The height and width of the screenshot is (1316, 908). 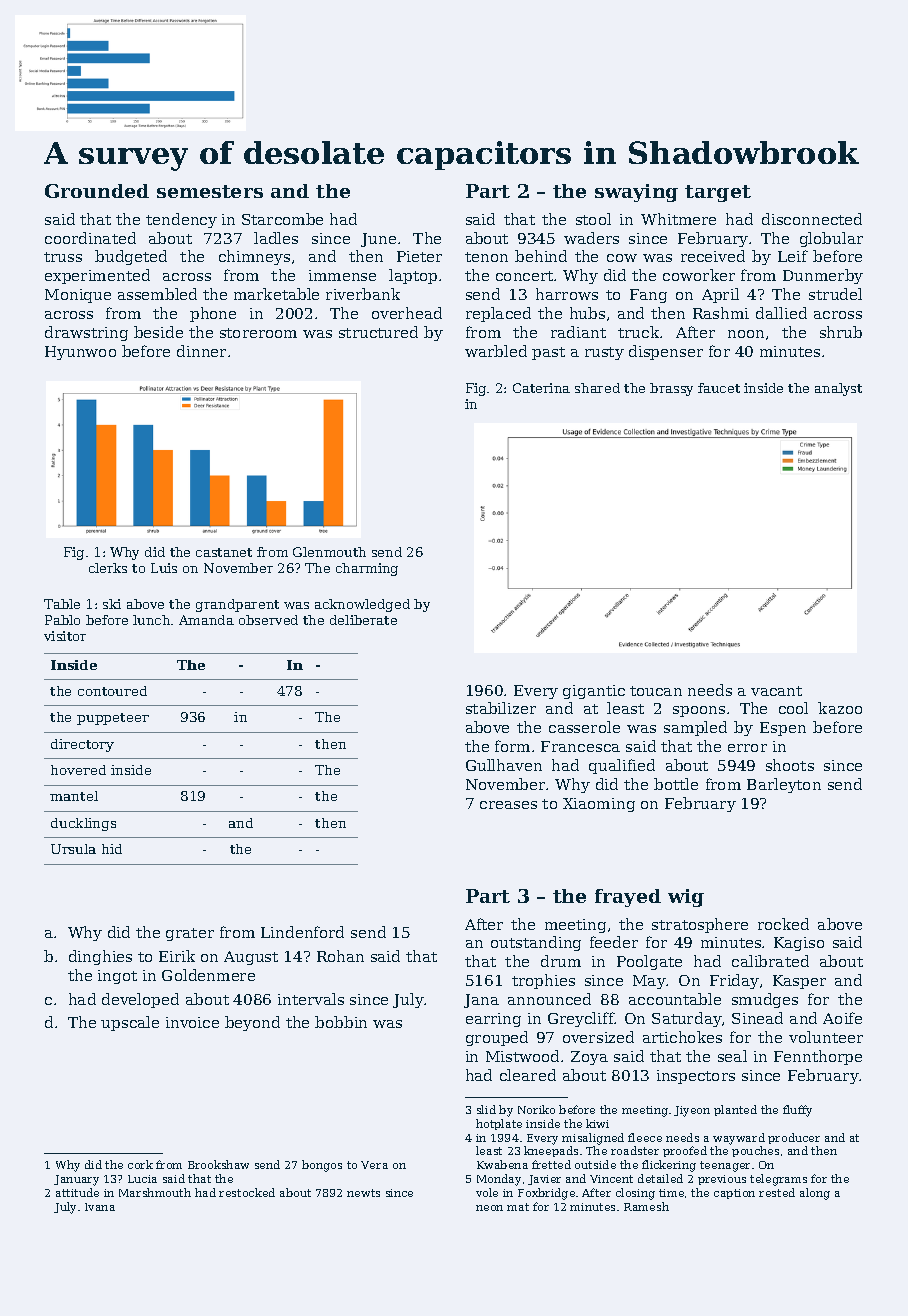 What do you see at coordinates (367, 569) in the screenshot?
I see `charming` at bounding box center [367, 569].
